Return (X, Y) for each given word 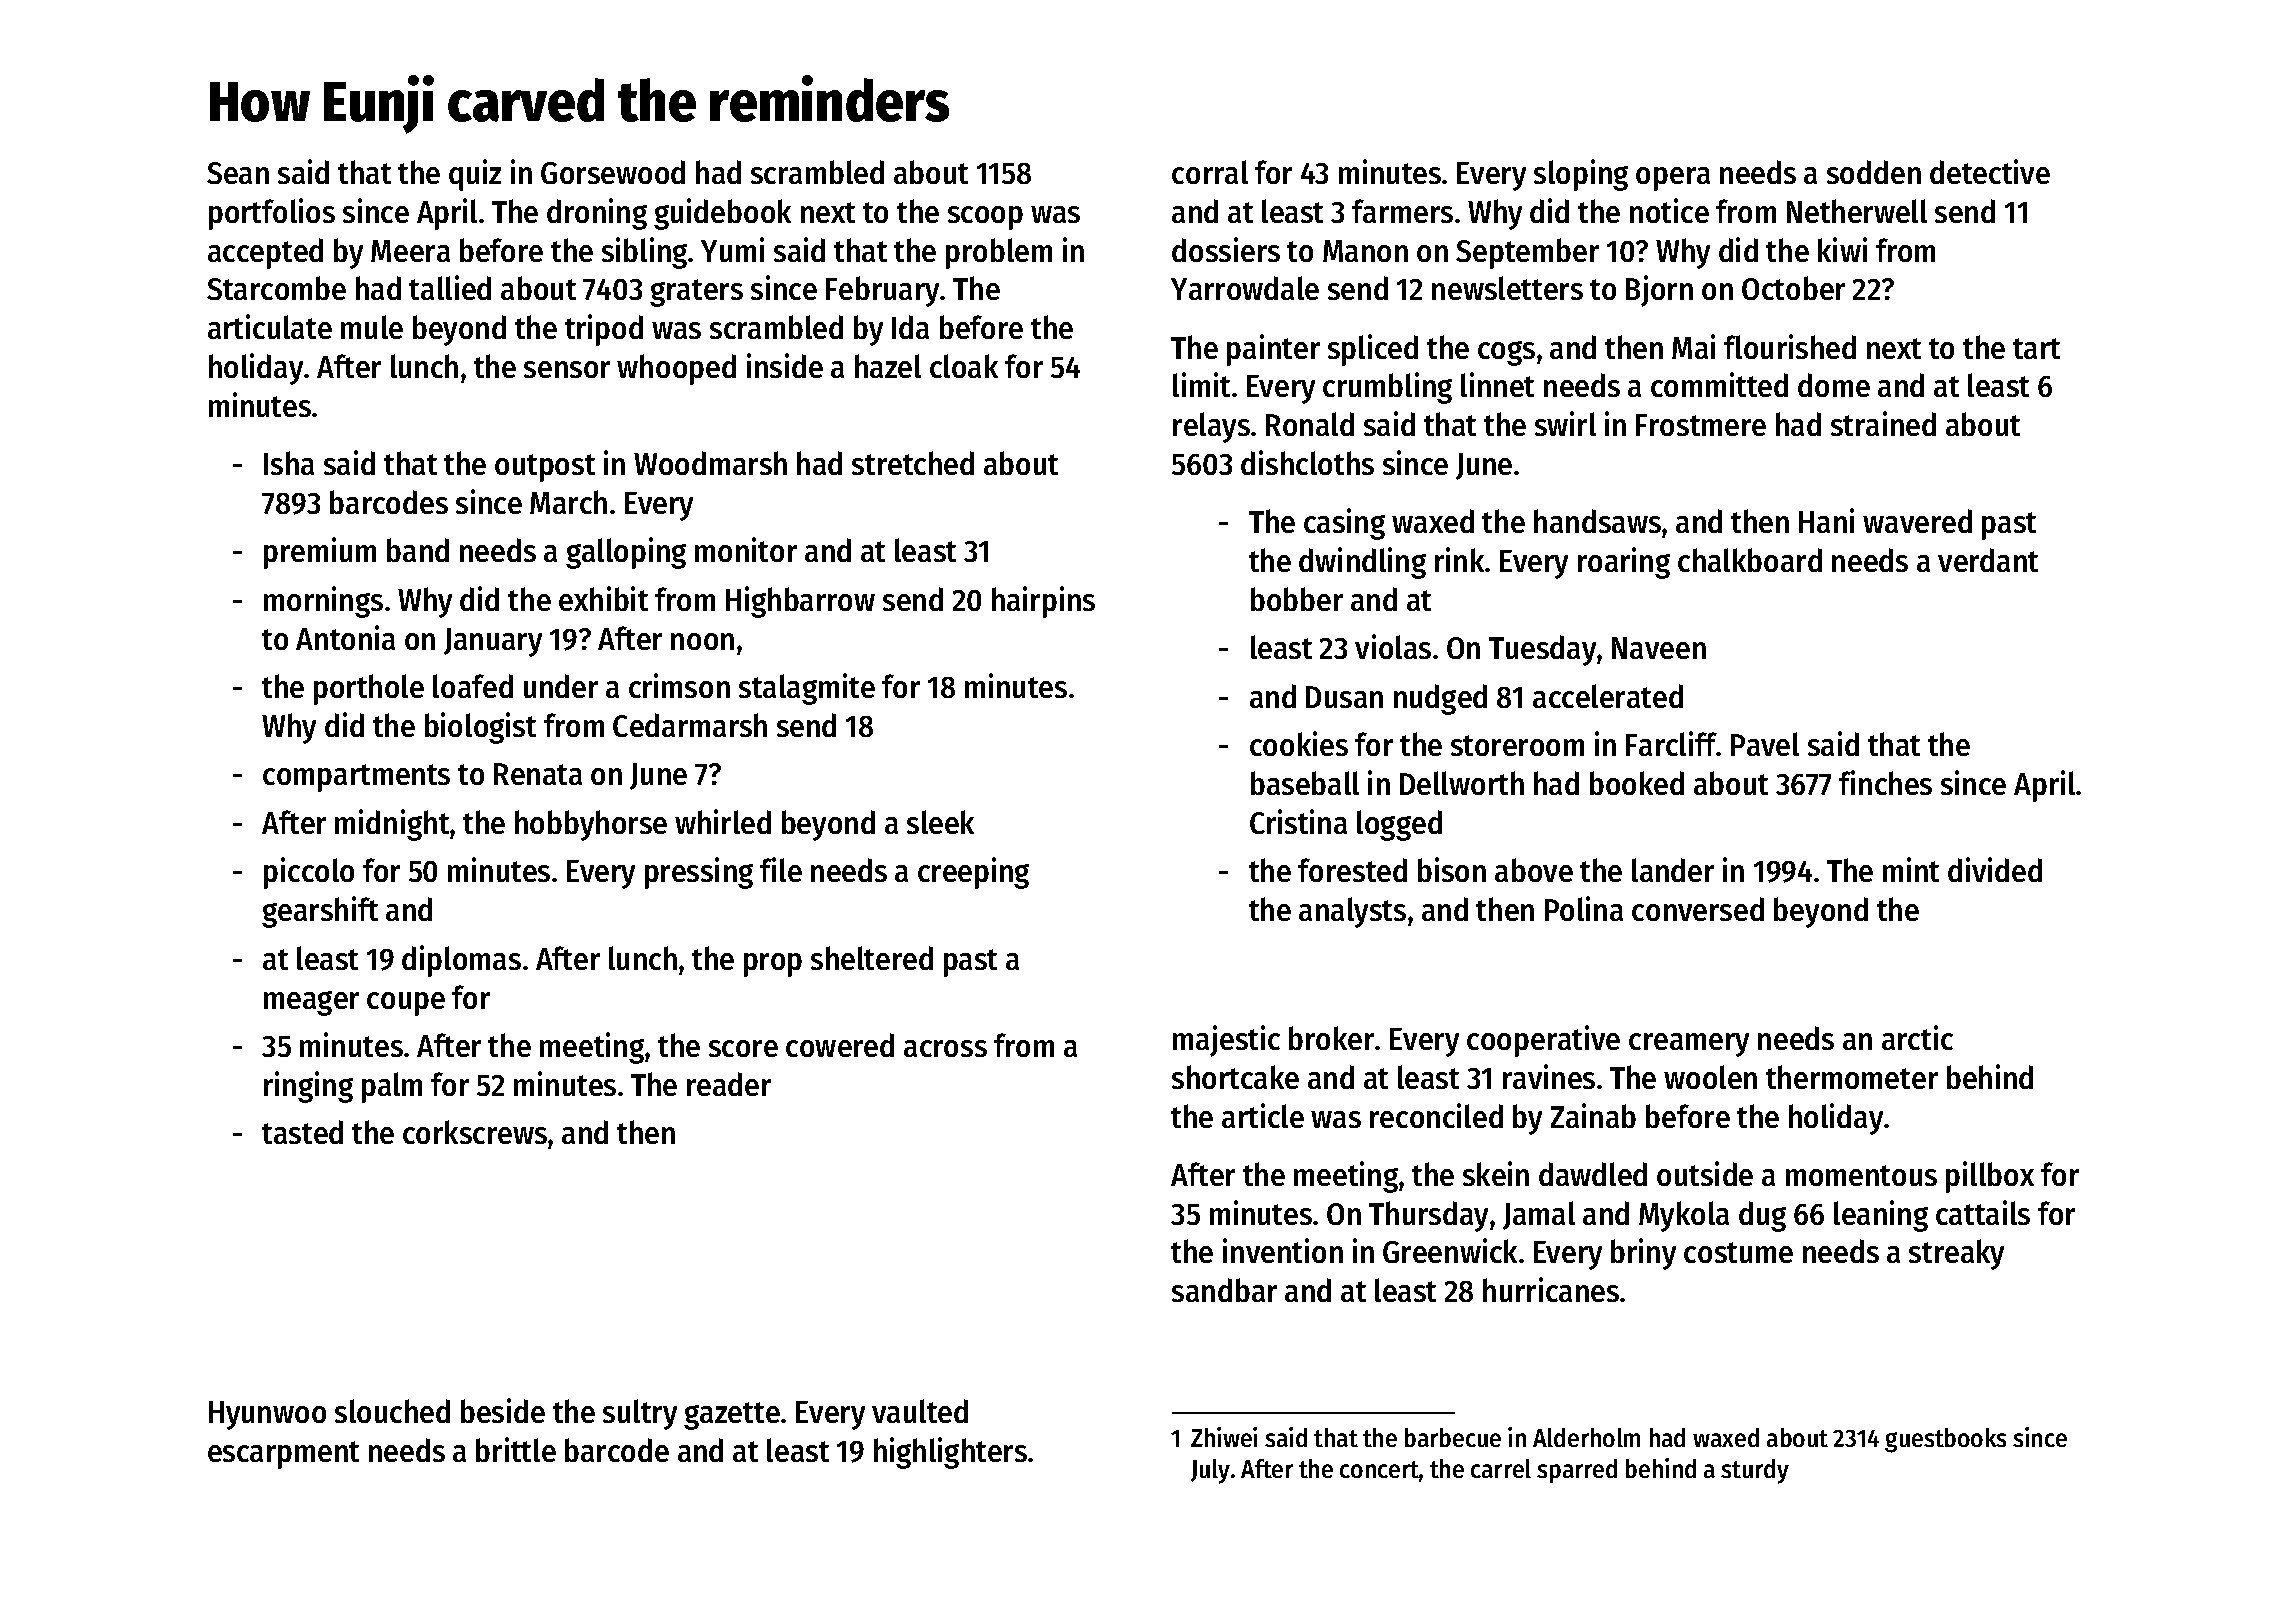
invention (1283, 1250)
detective (1990, 171)
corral (1210, 172)
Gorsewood (613, 172)
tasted (302, 1132)
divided (1995, 869)
